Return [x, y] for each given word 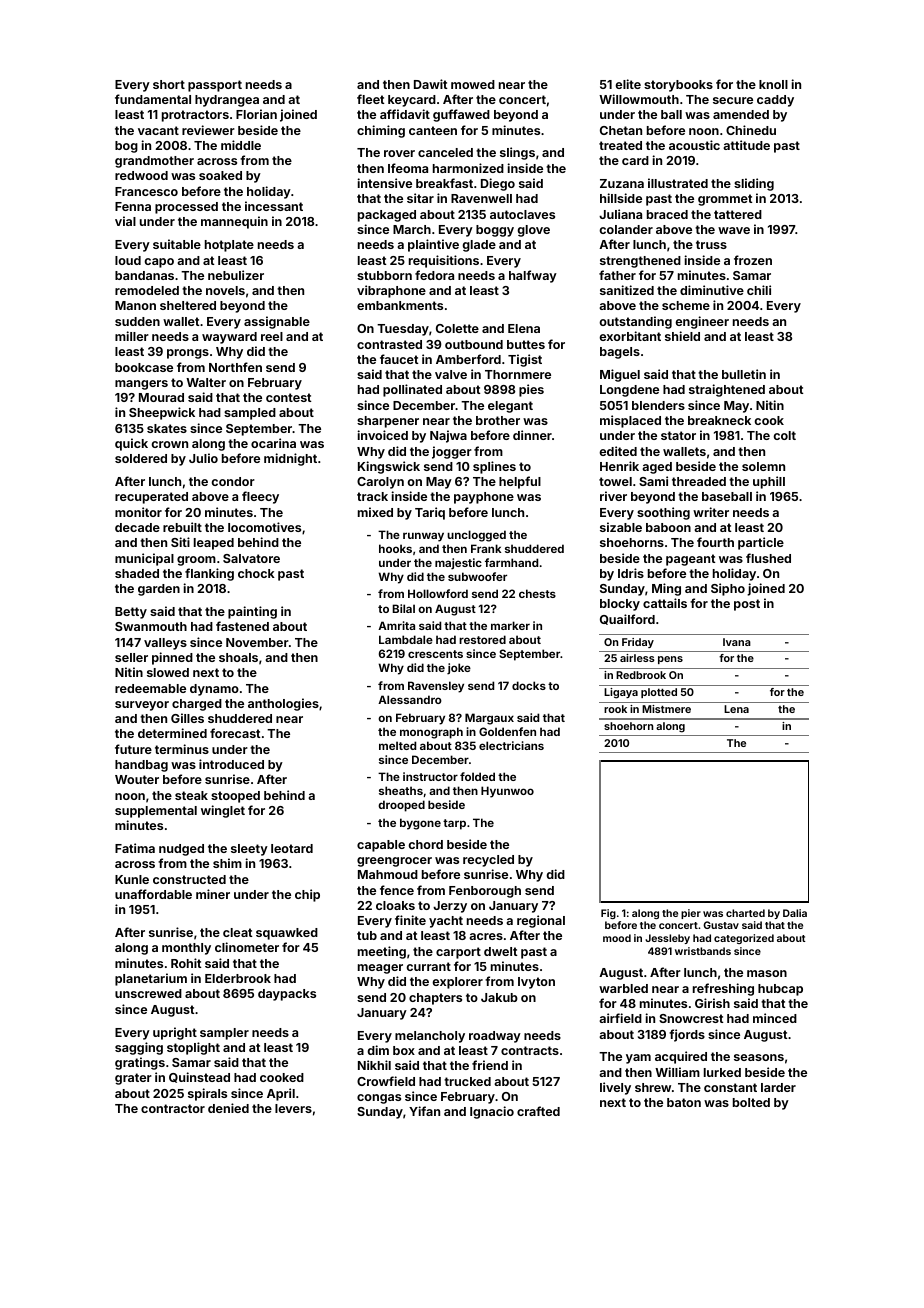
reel [272, 336]
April [281, 1094]
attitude [746, 145]
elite [628, 84]
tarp [454, 824]
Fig [608, 914]
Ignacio [492, 1112]
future [133, 749]
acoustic [694, 145]
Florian [256, 114]
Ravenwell [481, 198]
